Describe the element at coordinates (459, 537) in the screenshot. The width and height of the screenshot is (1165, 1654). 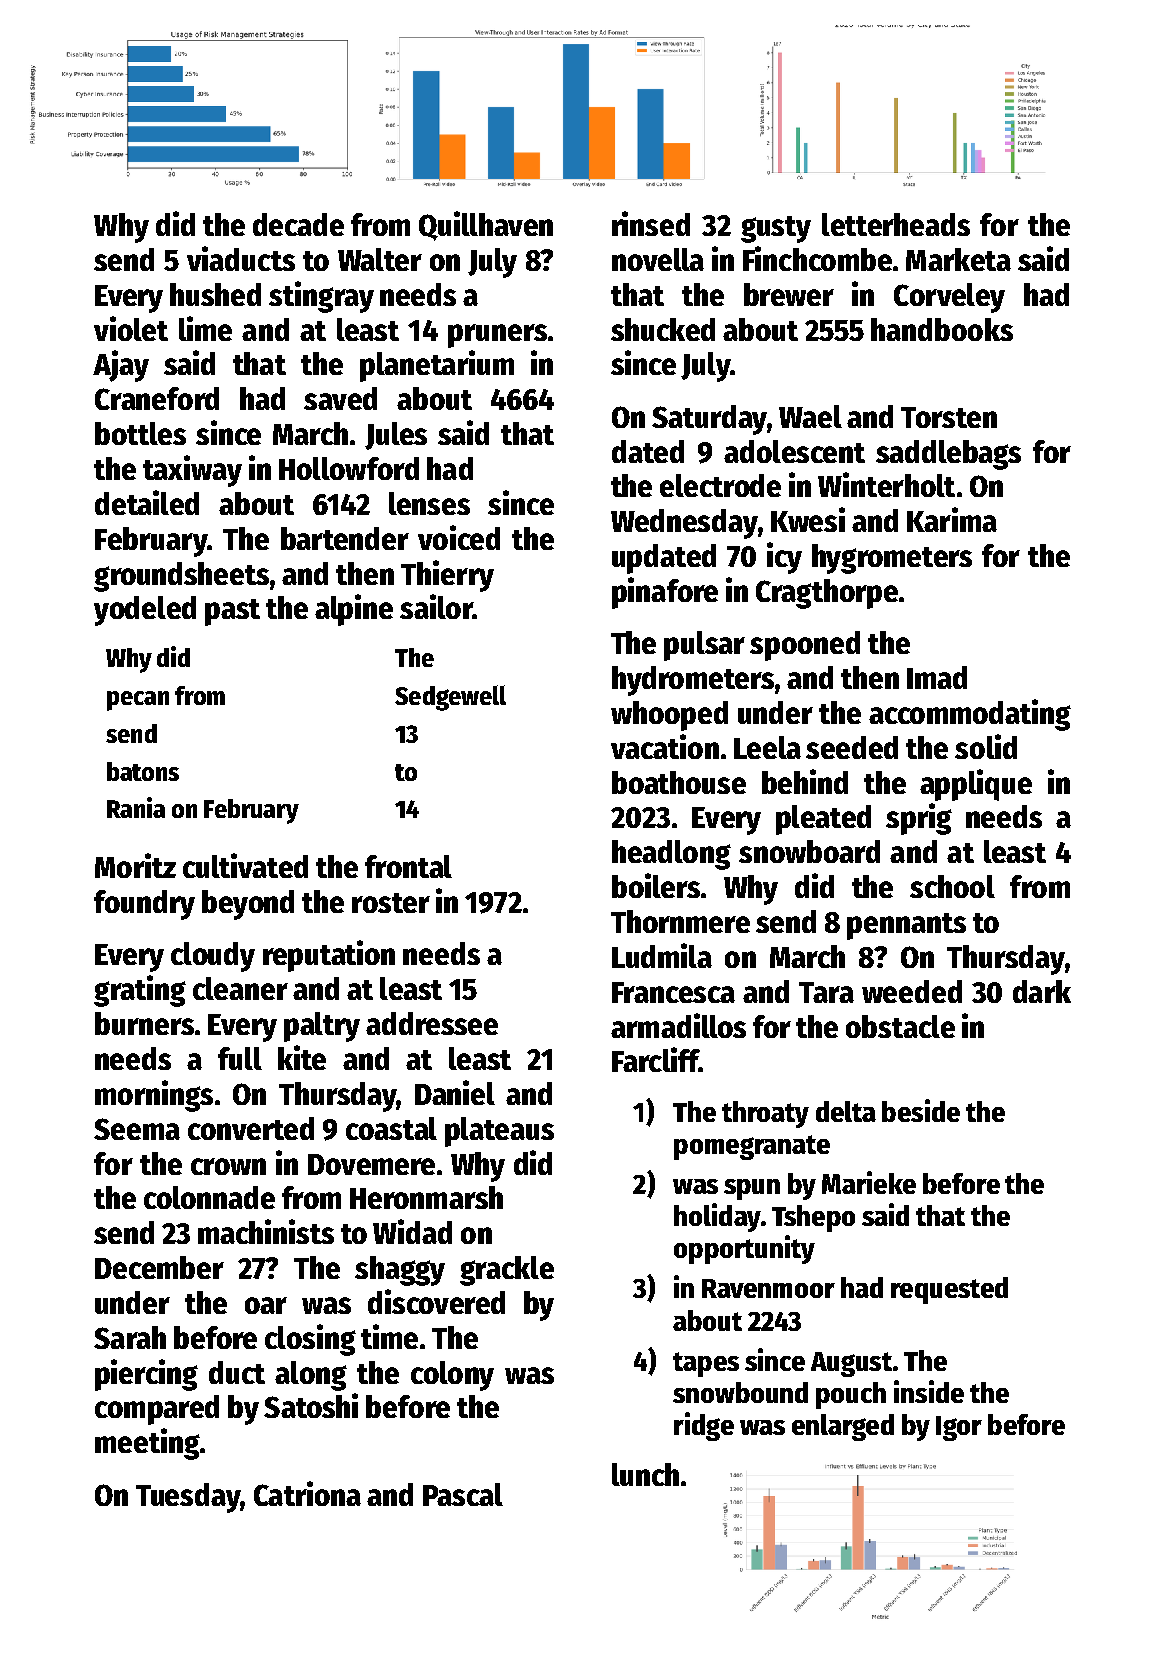
I see `voiced` at that location.
